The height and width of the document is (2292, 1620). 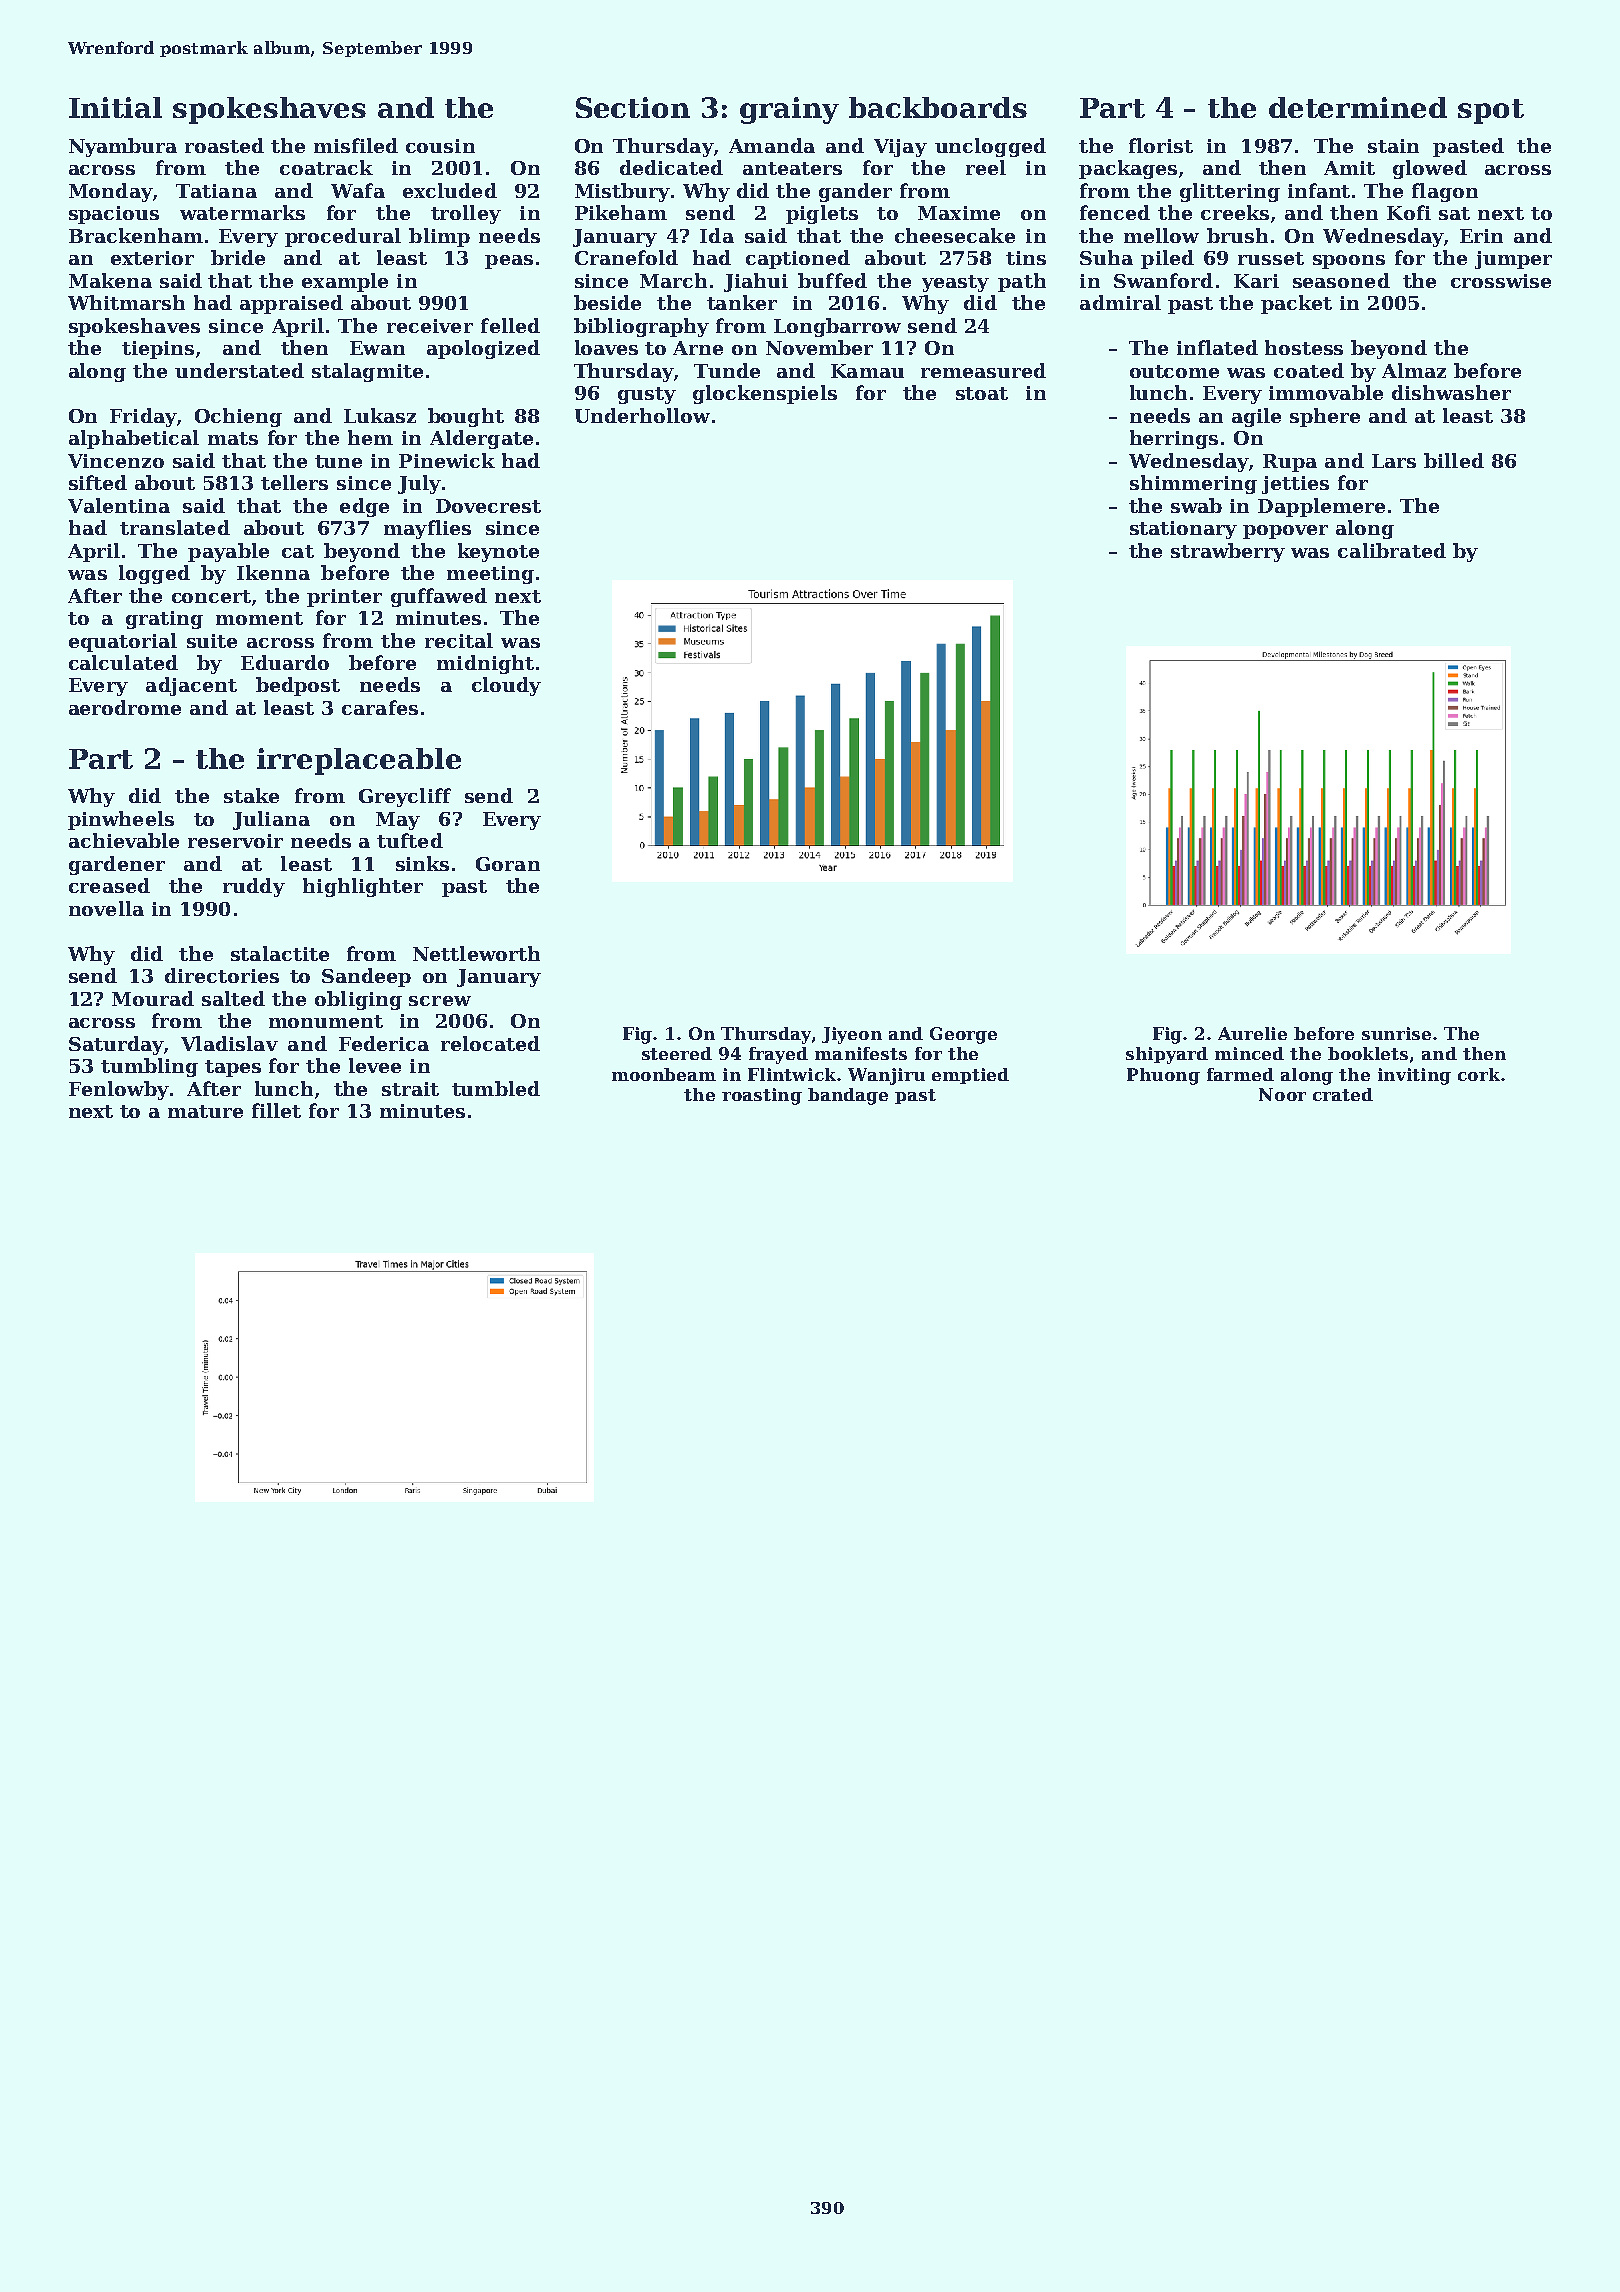 What do you see at coordinates (1491, 111) in the document?
I see `spot` at bounding box center [1491, 111].
